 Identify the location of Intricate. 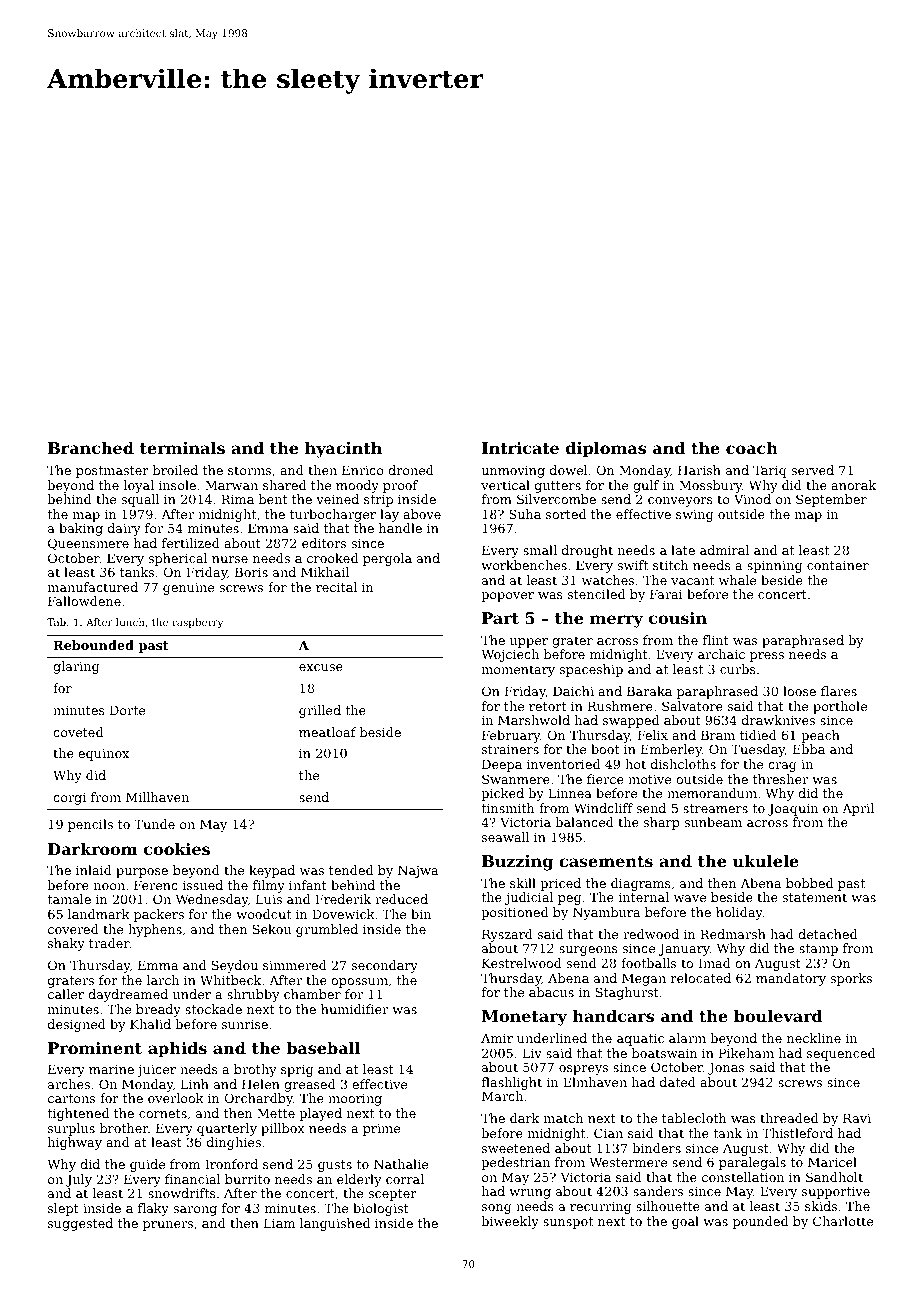
(520, 448).
